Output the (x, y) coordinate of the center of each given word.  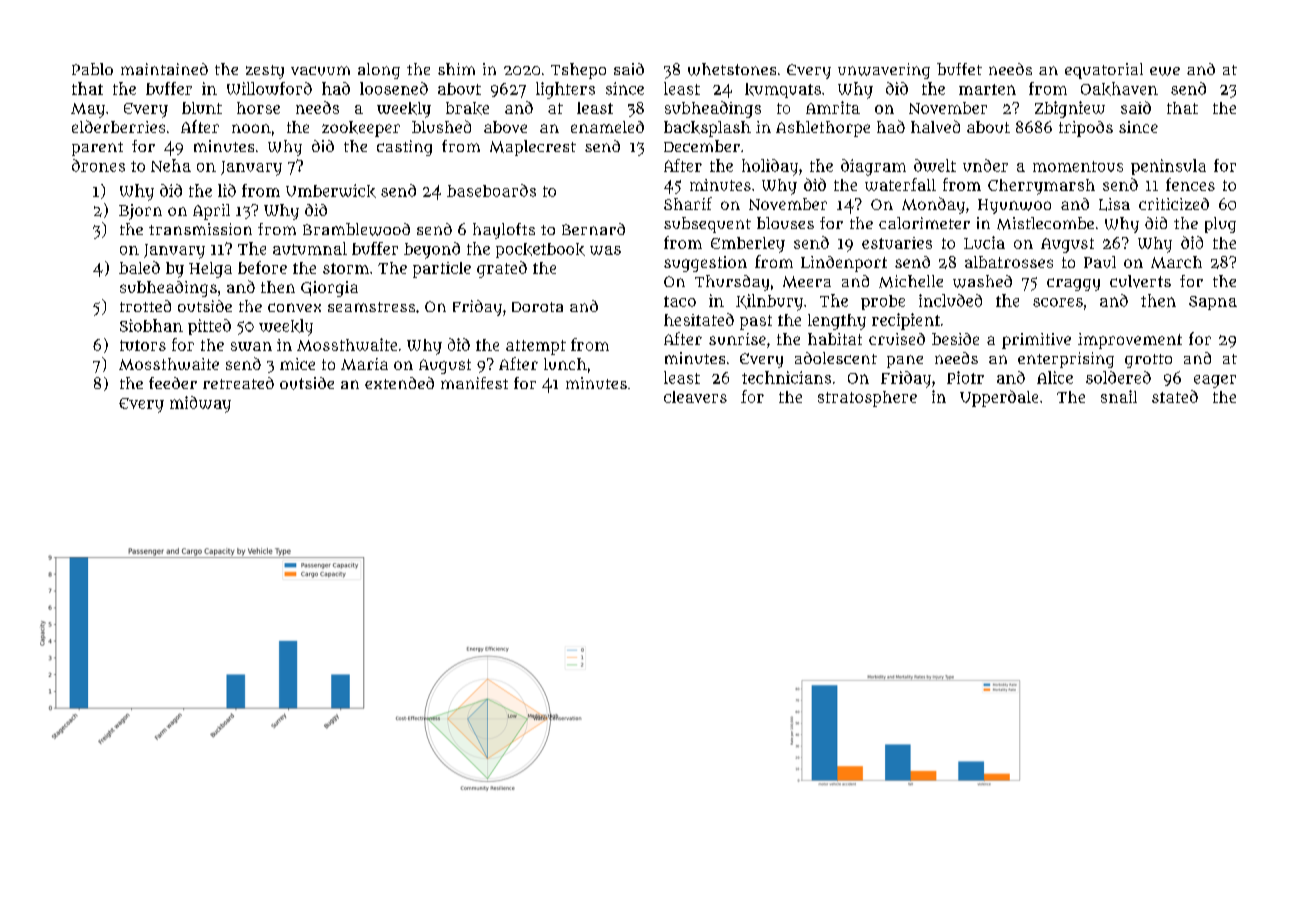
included (950, 300)
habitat (835, 339)
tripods (1086, 129)
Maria (364, 364)
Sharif (688, 203)
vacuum (320, 71)
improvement (1130, 341)
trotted (145, 306)
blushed (441, 126)
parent (97, 149)
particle (442, 270)
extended (399, 383)
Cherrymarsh (1041, 187)
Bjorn (140, 212)
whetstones (732, 69)
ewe (1165, 71)
